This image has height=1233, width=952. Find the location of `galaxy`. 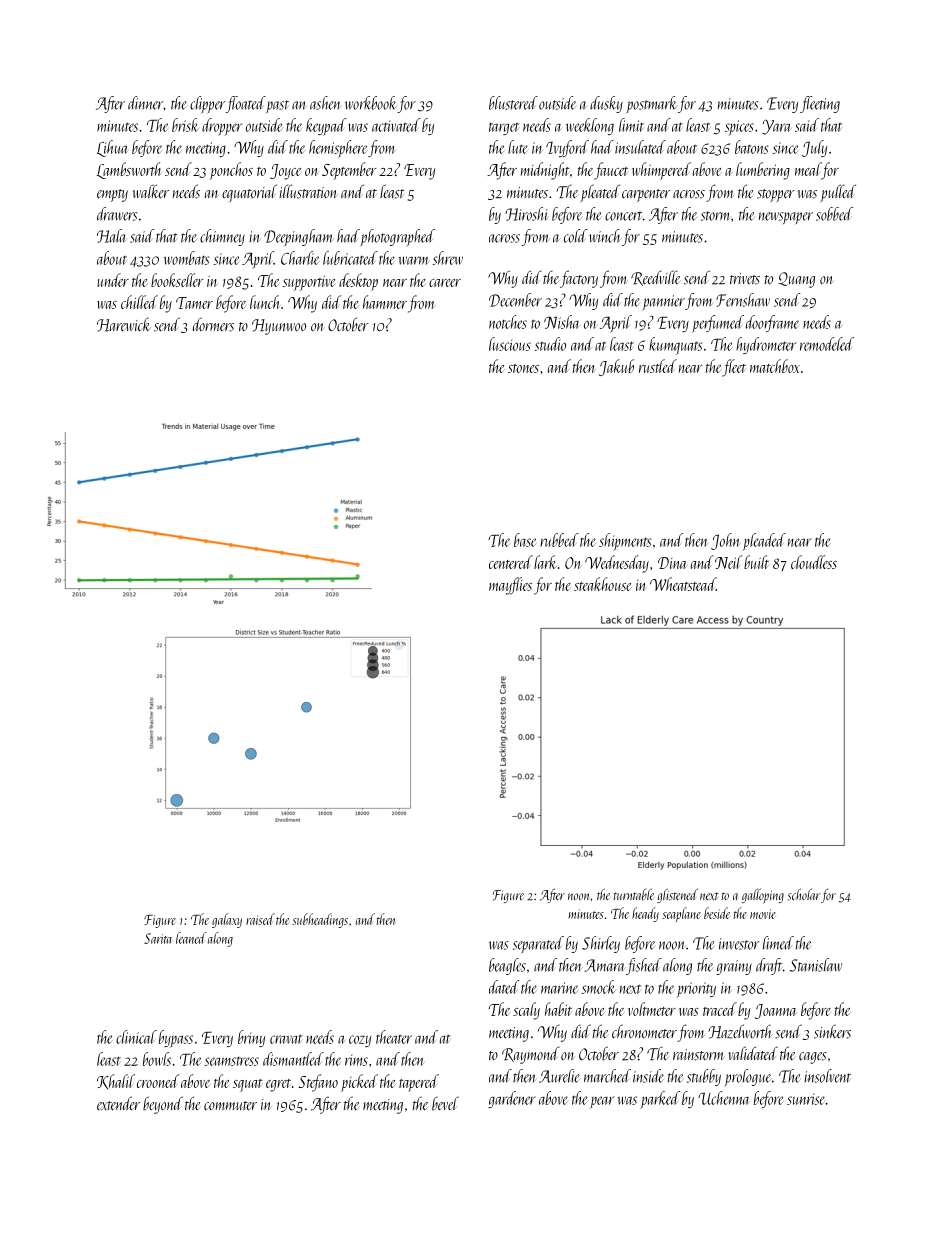

galaxy is located at coordinates (227, 920).
